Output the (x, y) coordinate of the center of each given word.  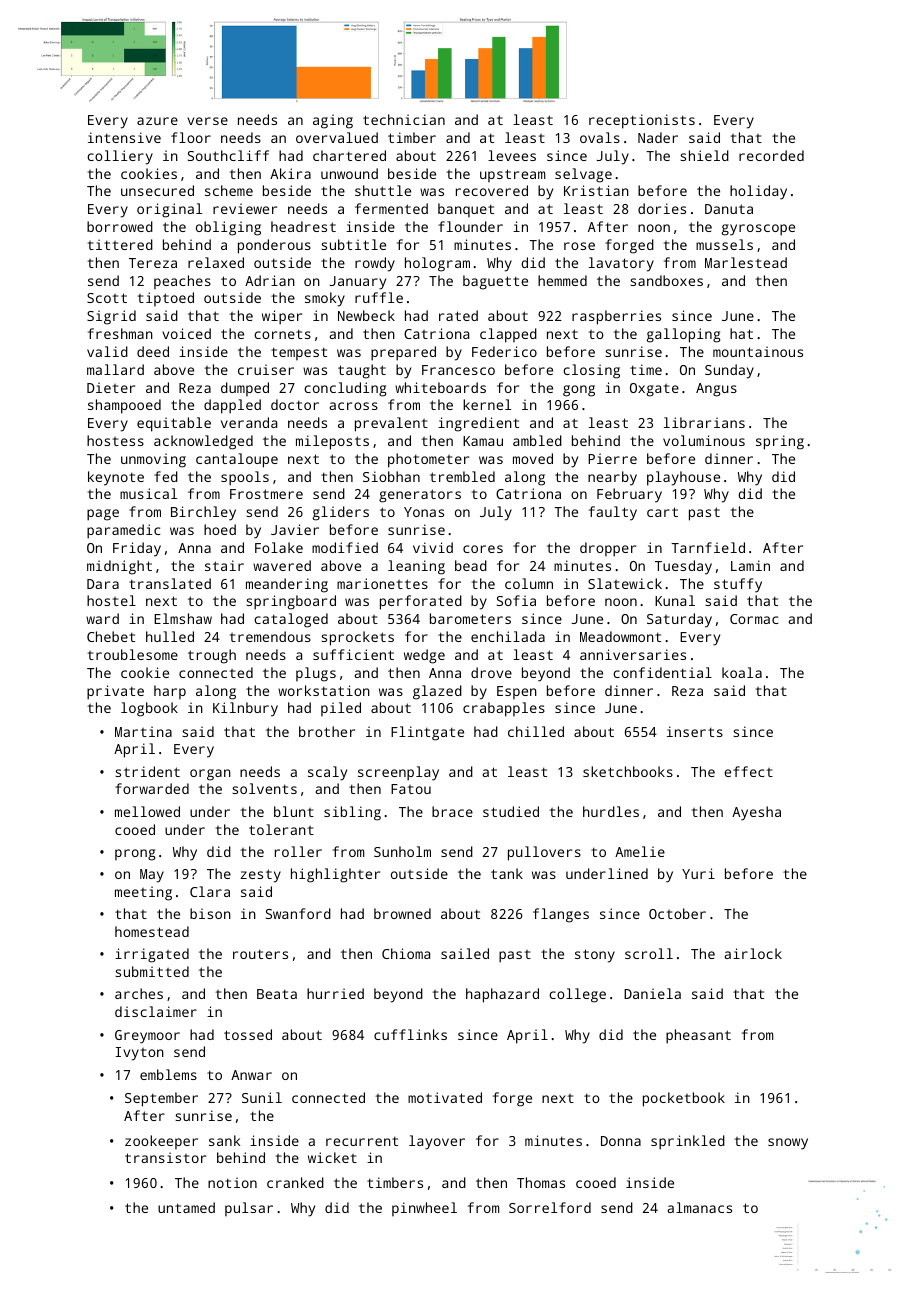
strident (147, 771)
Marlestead (746, 262)
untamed (186, 1207)
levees (512, 155)
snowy (788, 1144)
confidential (662, 672)
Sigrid (111, 317)
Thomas (541, 1182)
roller (298, 851)
